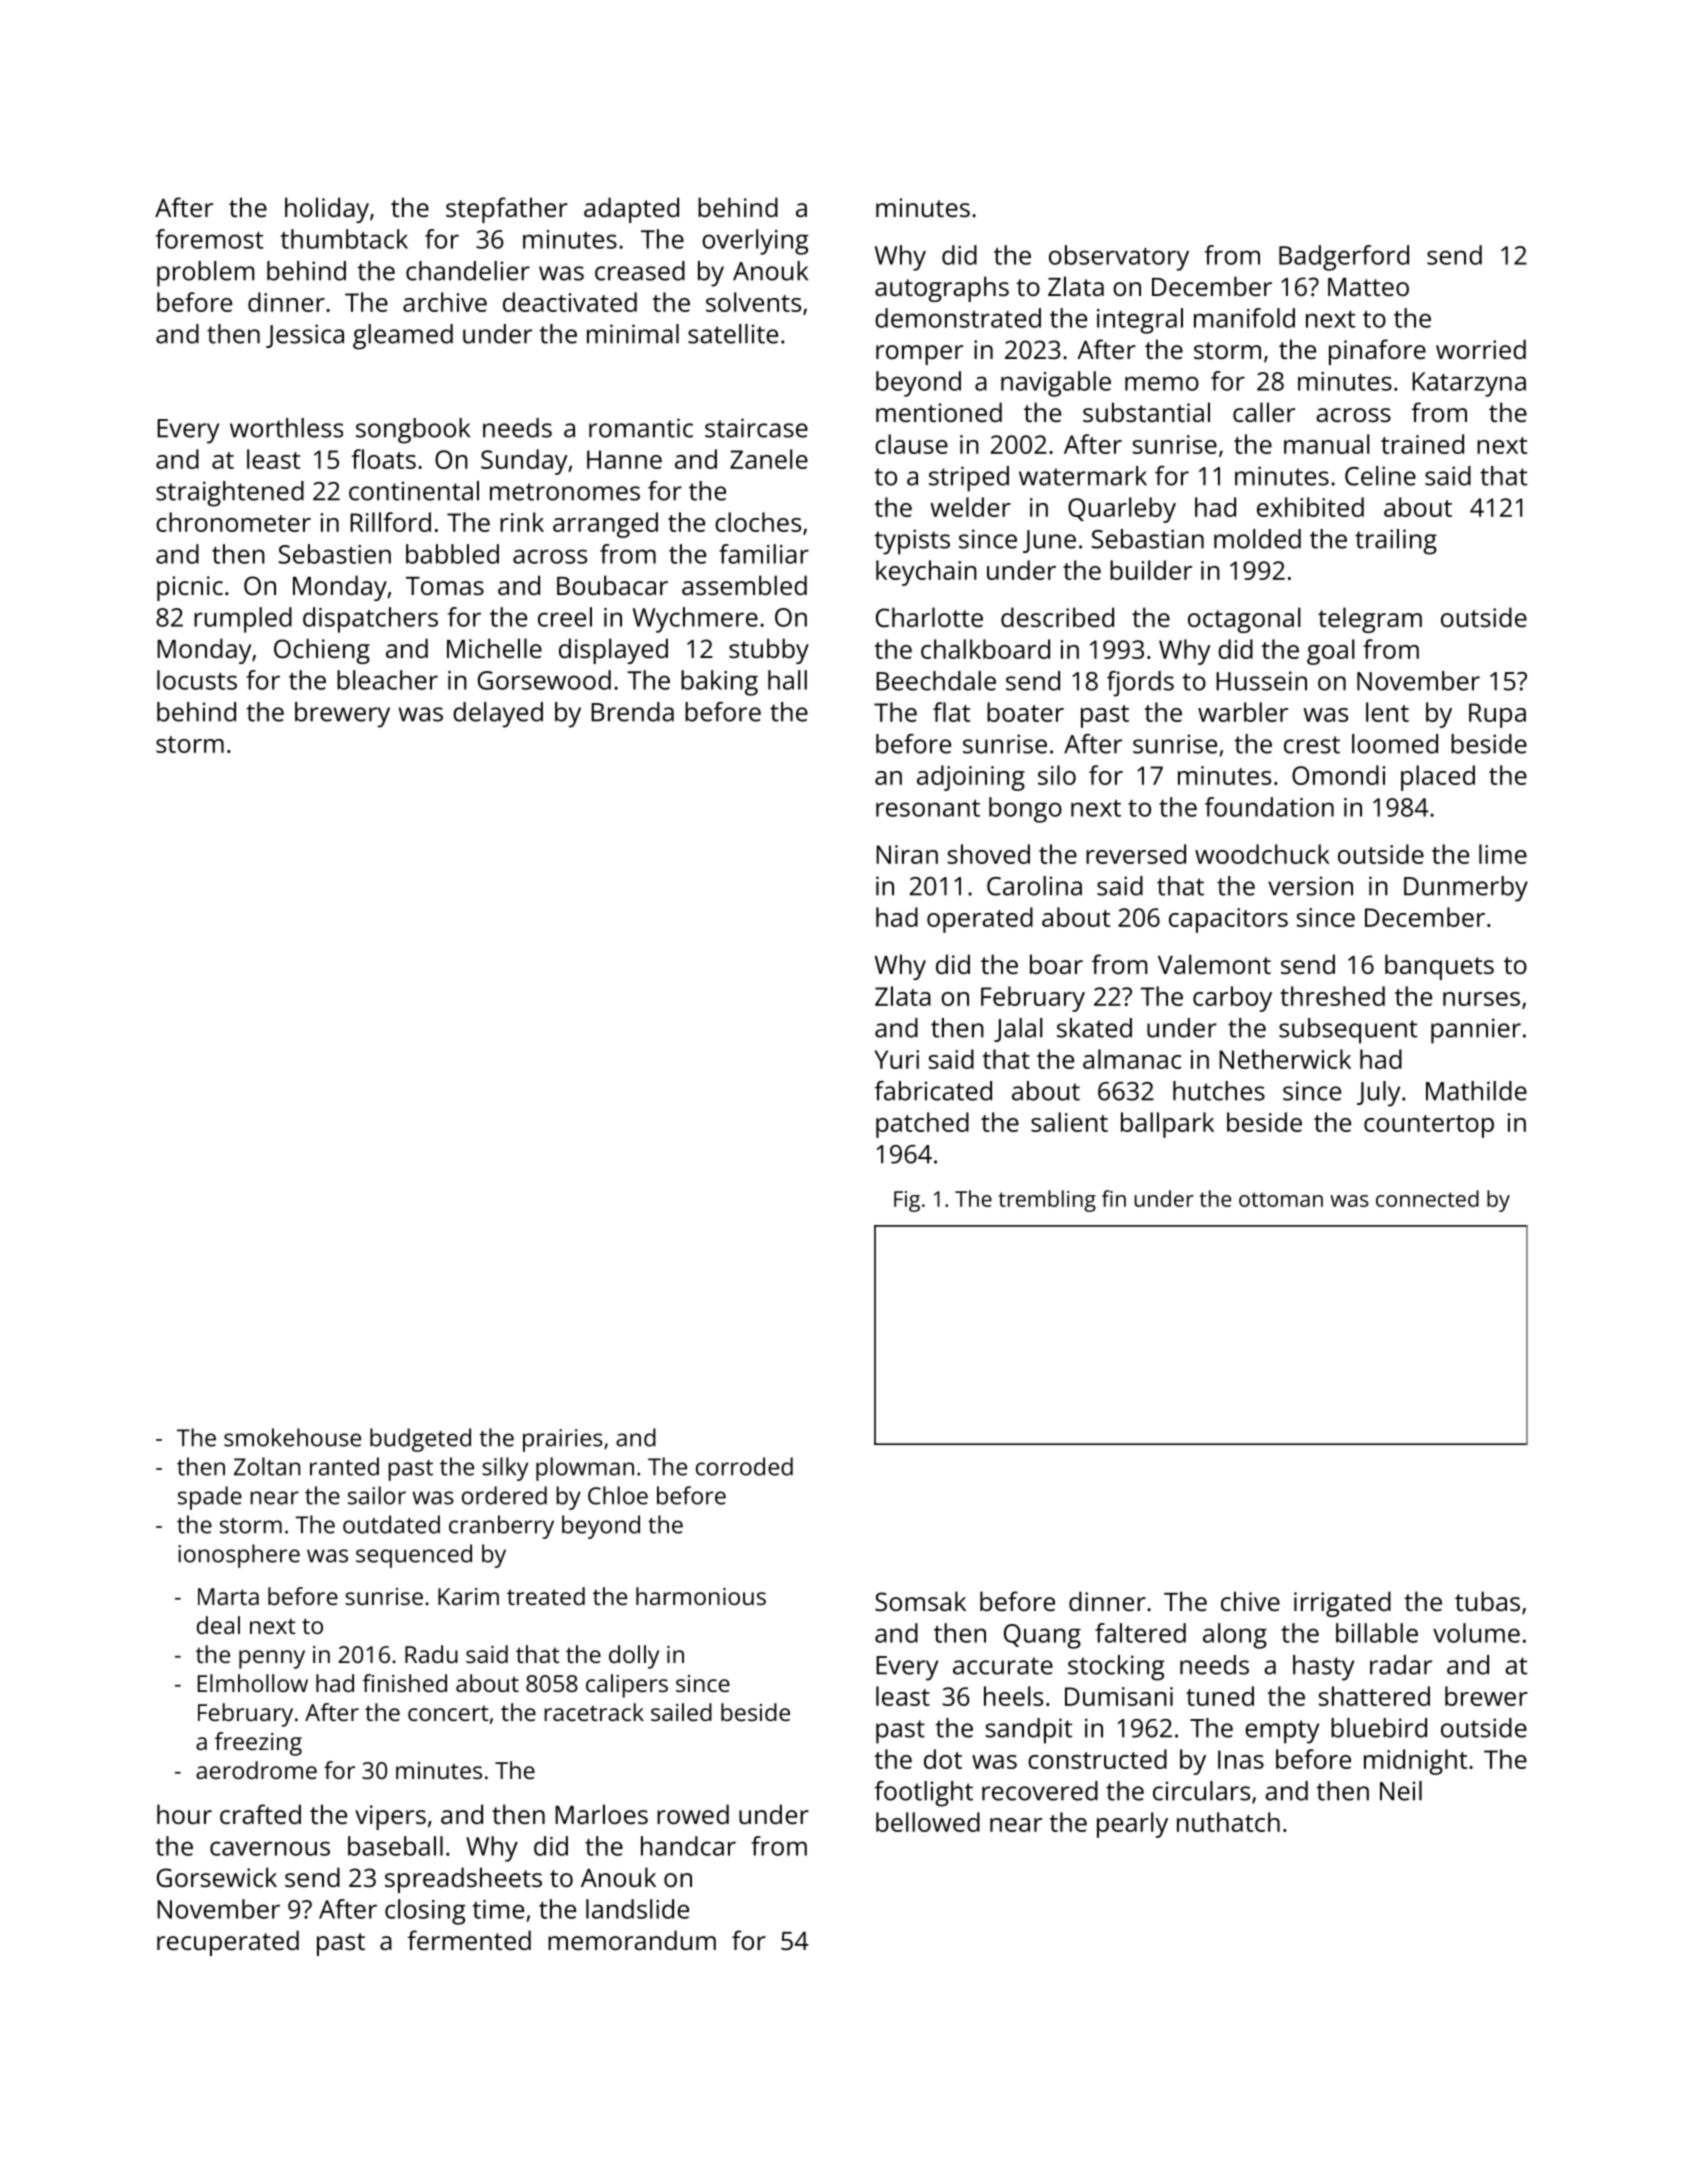 The width and height of the screenshot is (1683, 2178). I want to click on Badgerford, so click(1344, 258).
